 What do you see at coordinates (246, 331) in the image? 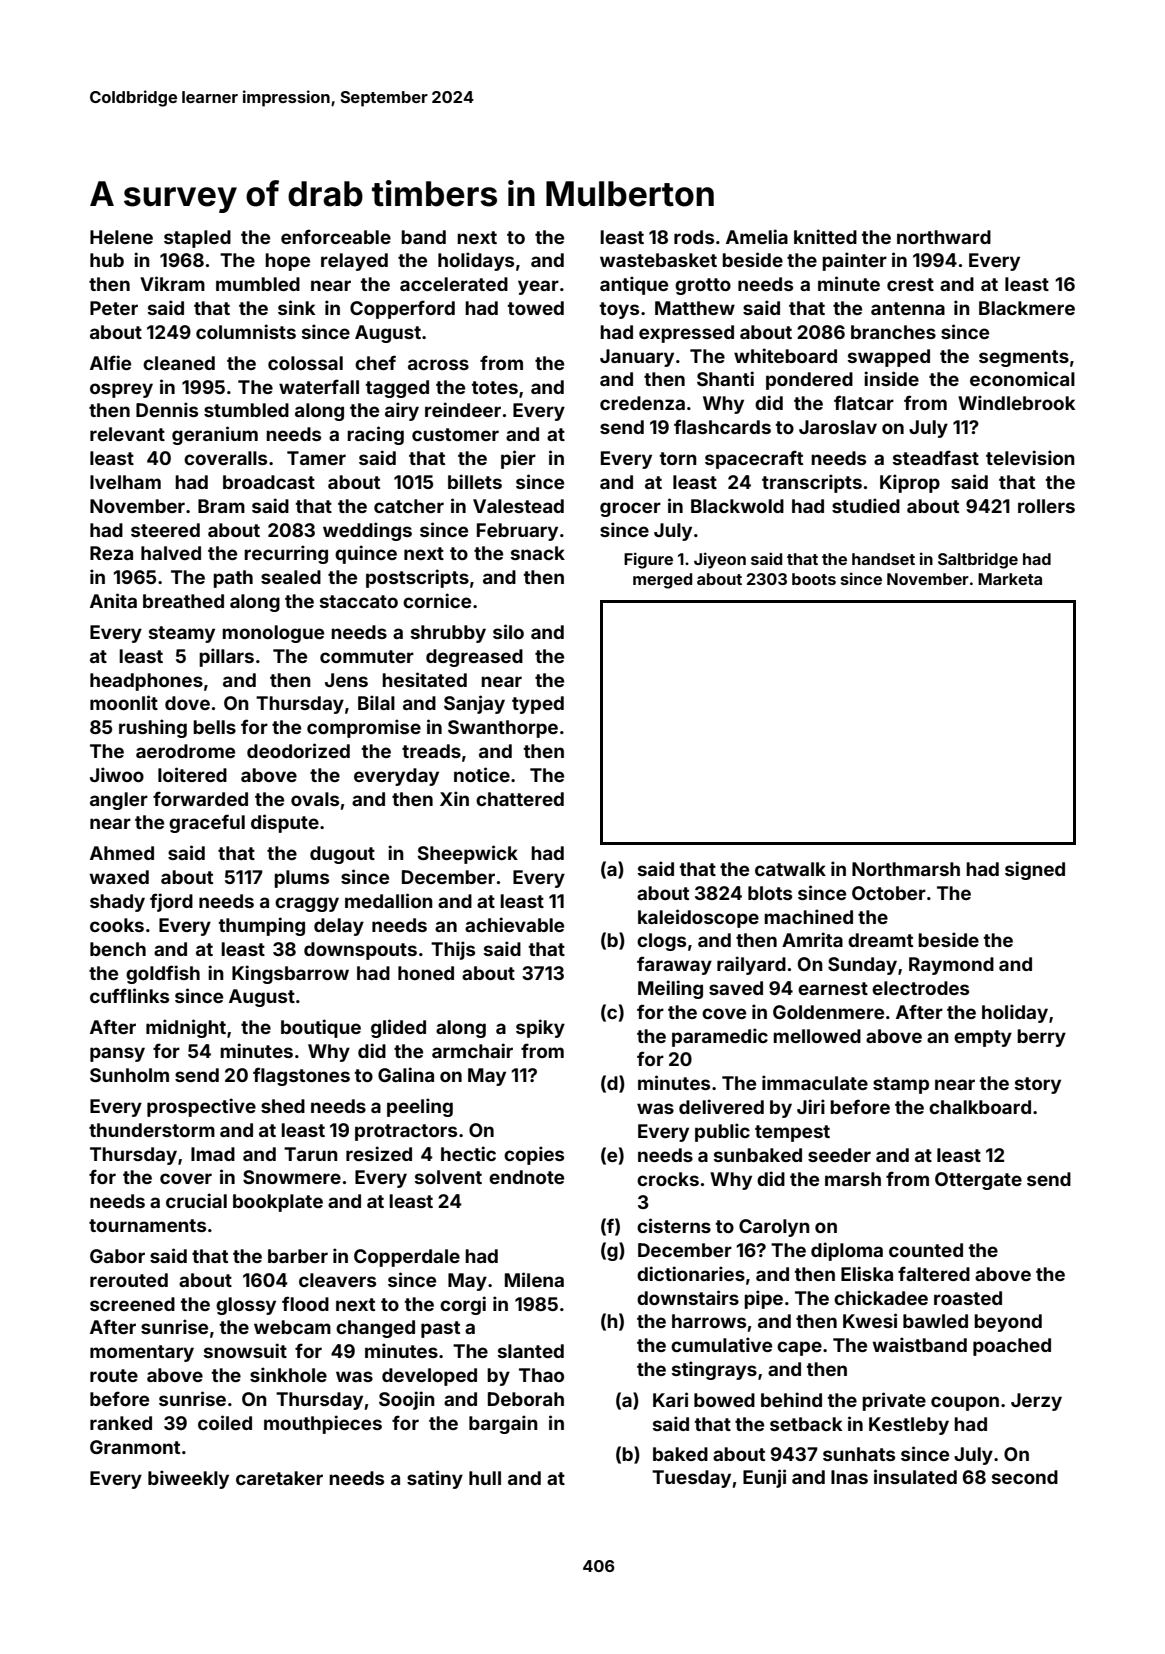
I see `columnists` at bounding box center [246, 331].
